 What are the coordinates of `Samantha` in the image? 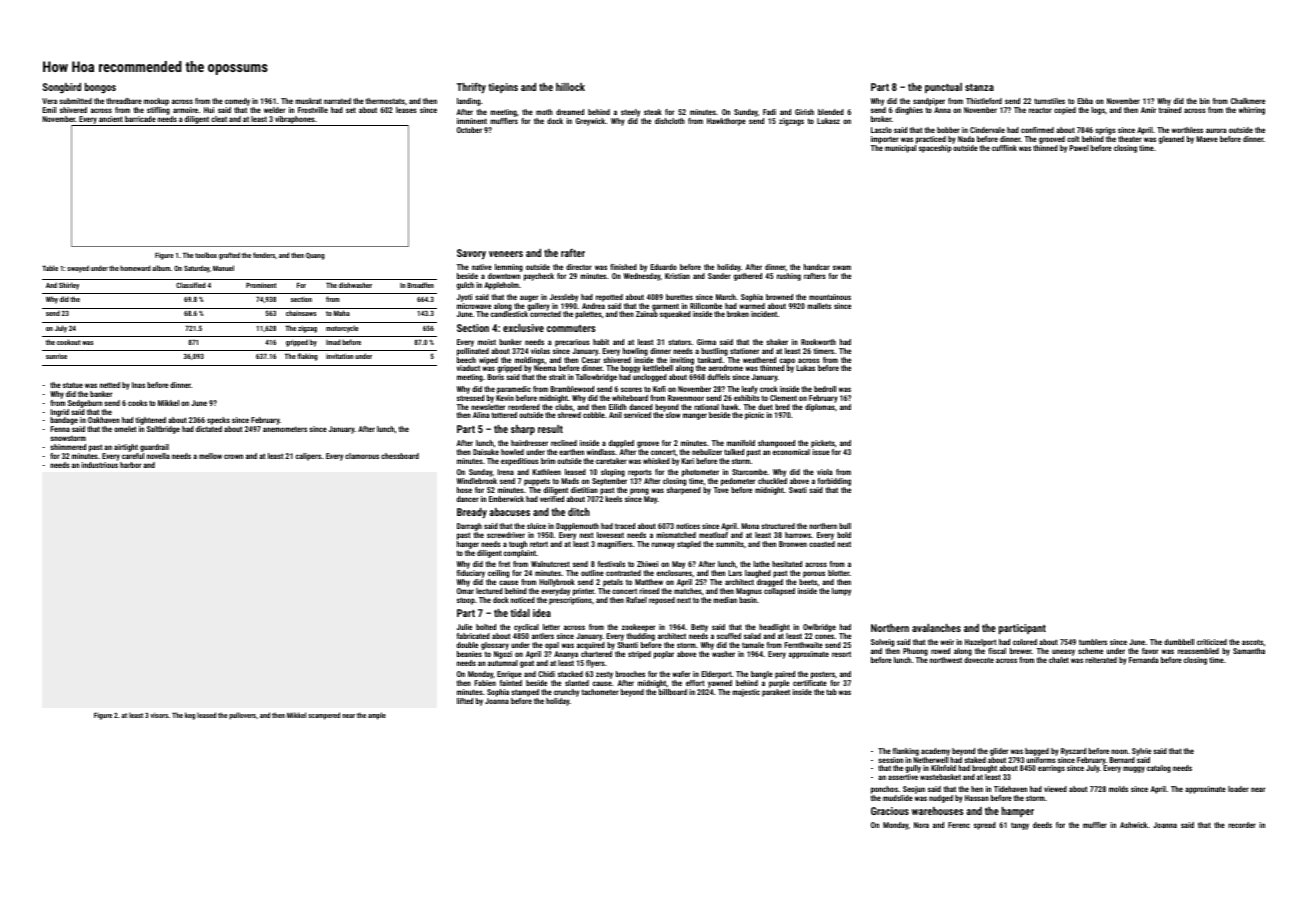 It's located at (1249, 651).
